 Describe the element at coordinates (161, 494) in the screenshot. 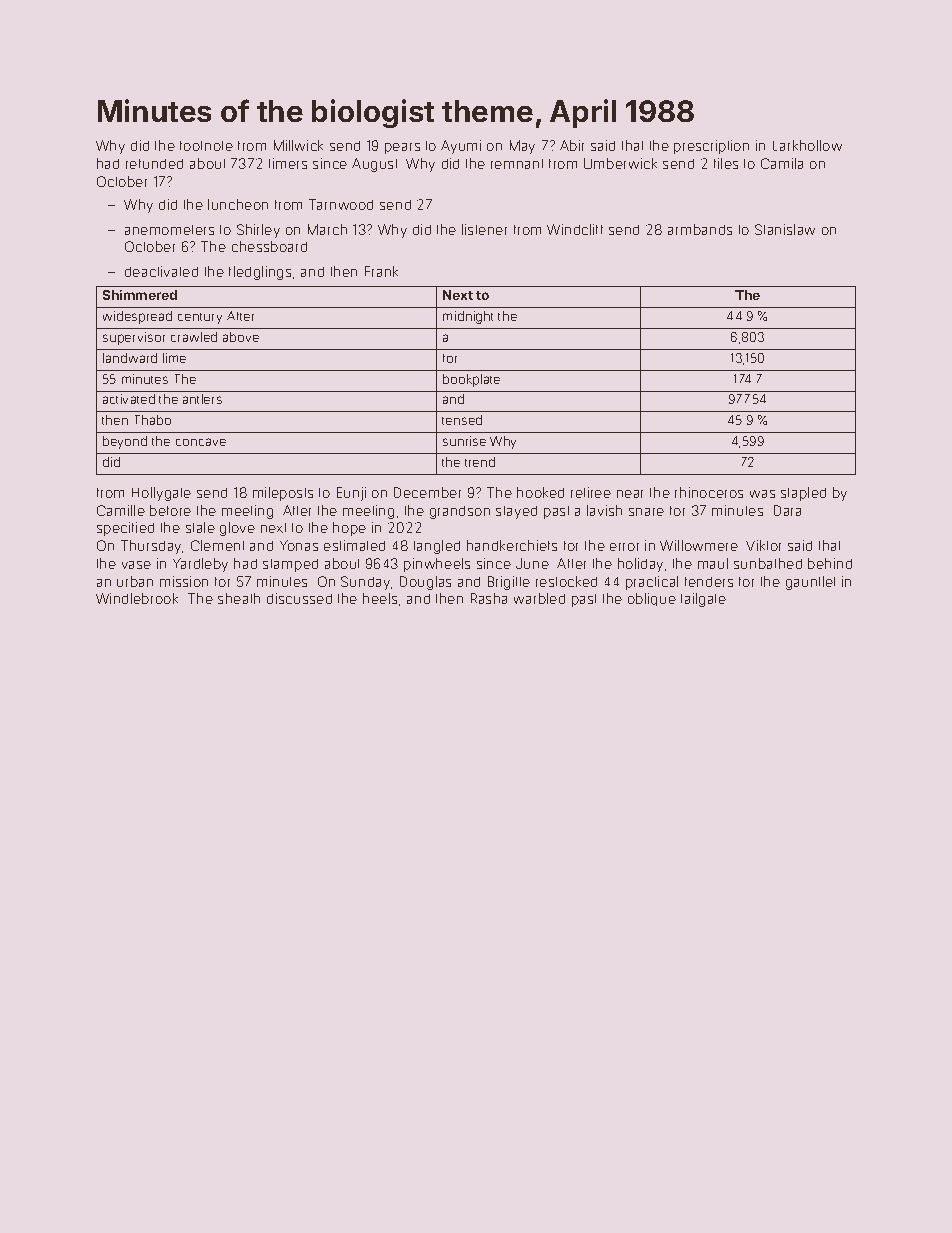

I see `Hollygate` at that location.
